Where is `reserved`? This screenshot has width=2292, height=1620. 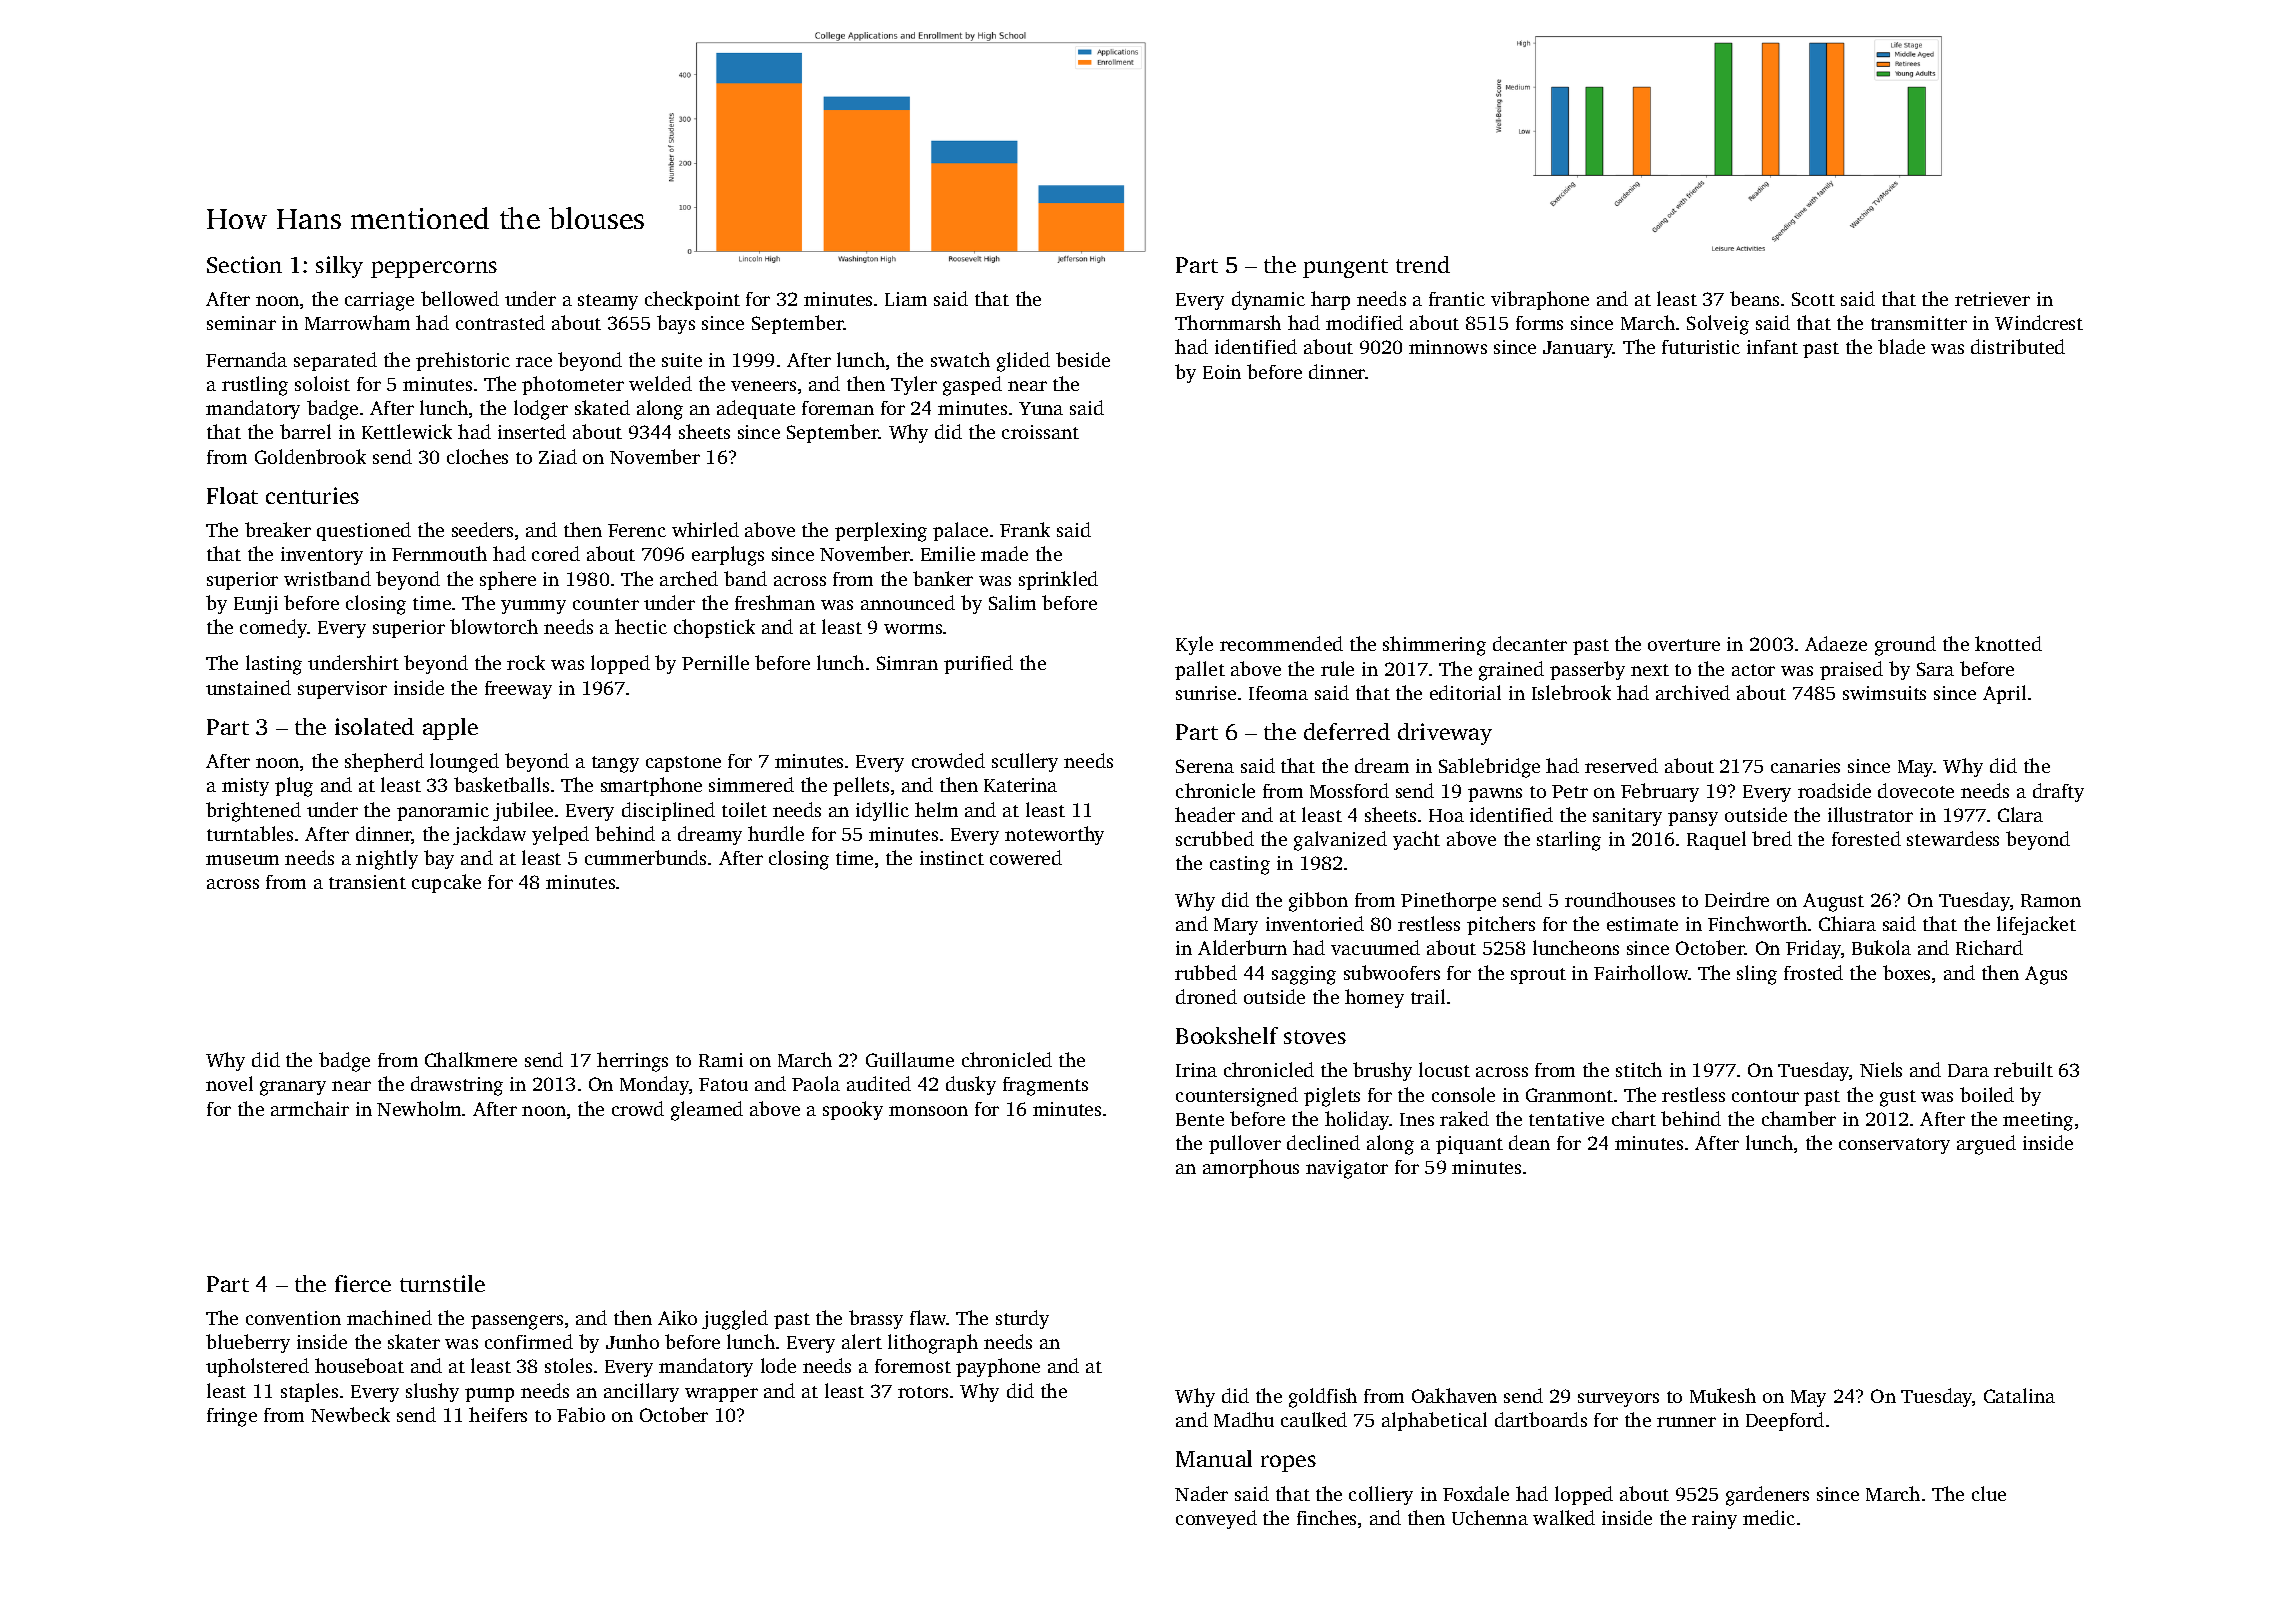
reserved is located at coordinates (1621, 765).
